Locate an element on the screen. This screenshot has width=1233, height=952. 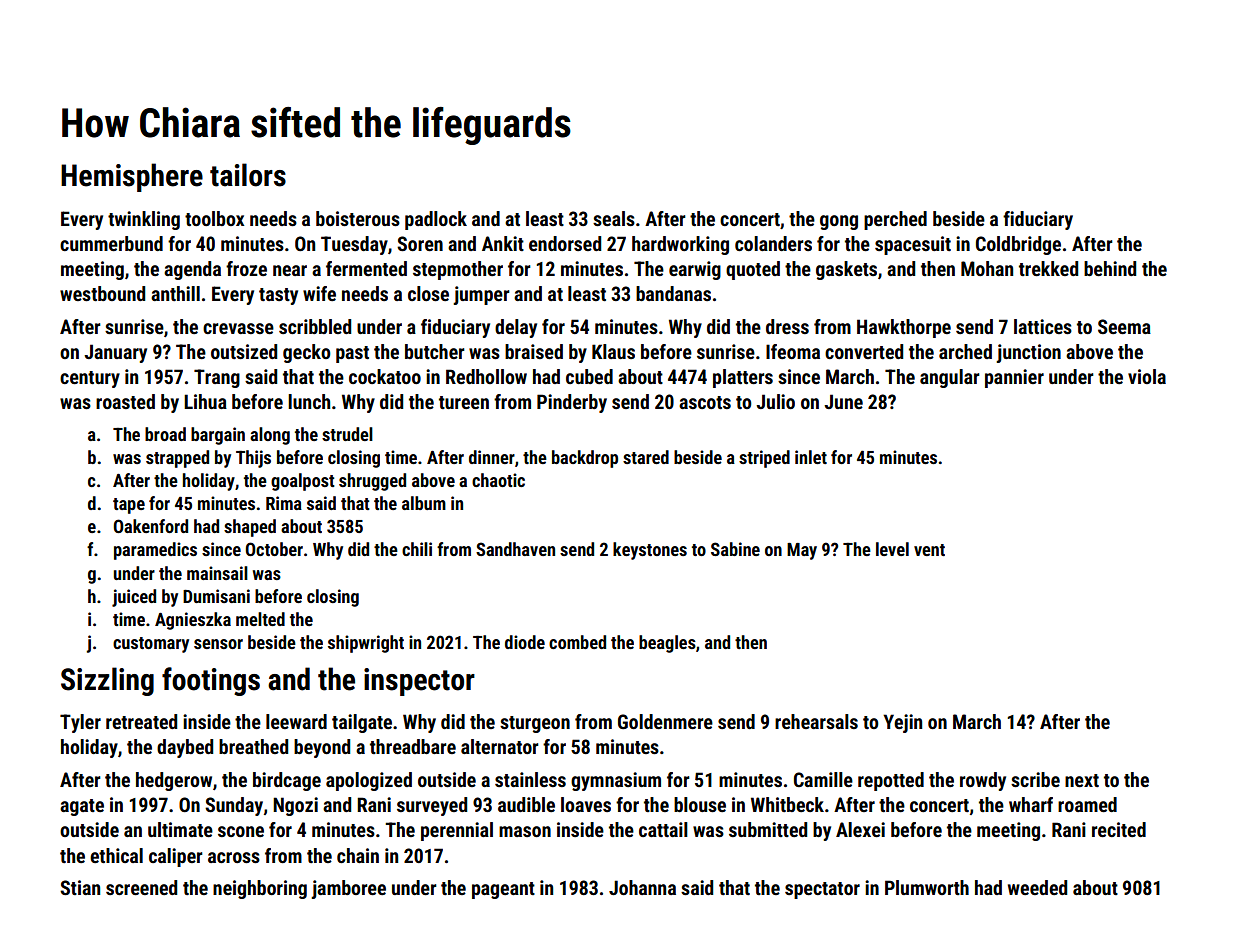
quoted is located at coordinates (753, 270).
